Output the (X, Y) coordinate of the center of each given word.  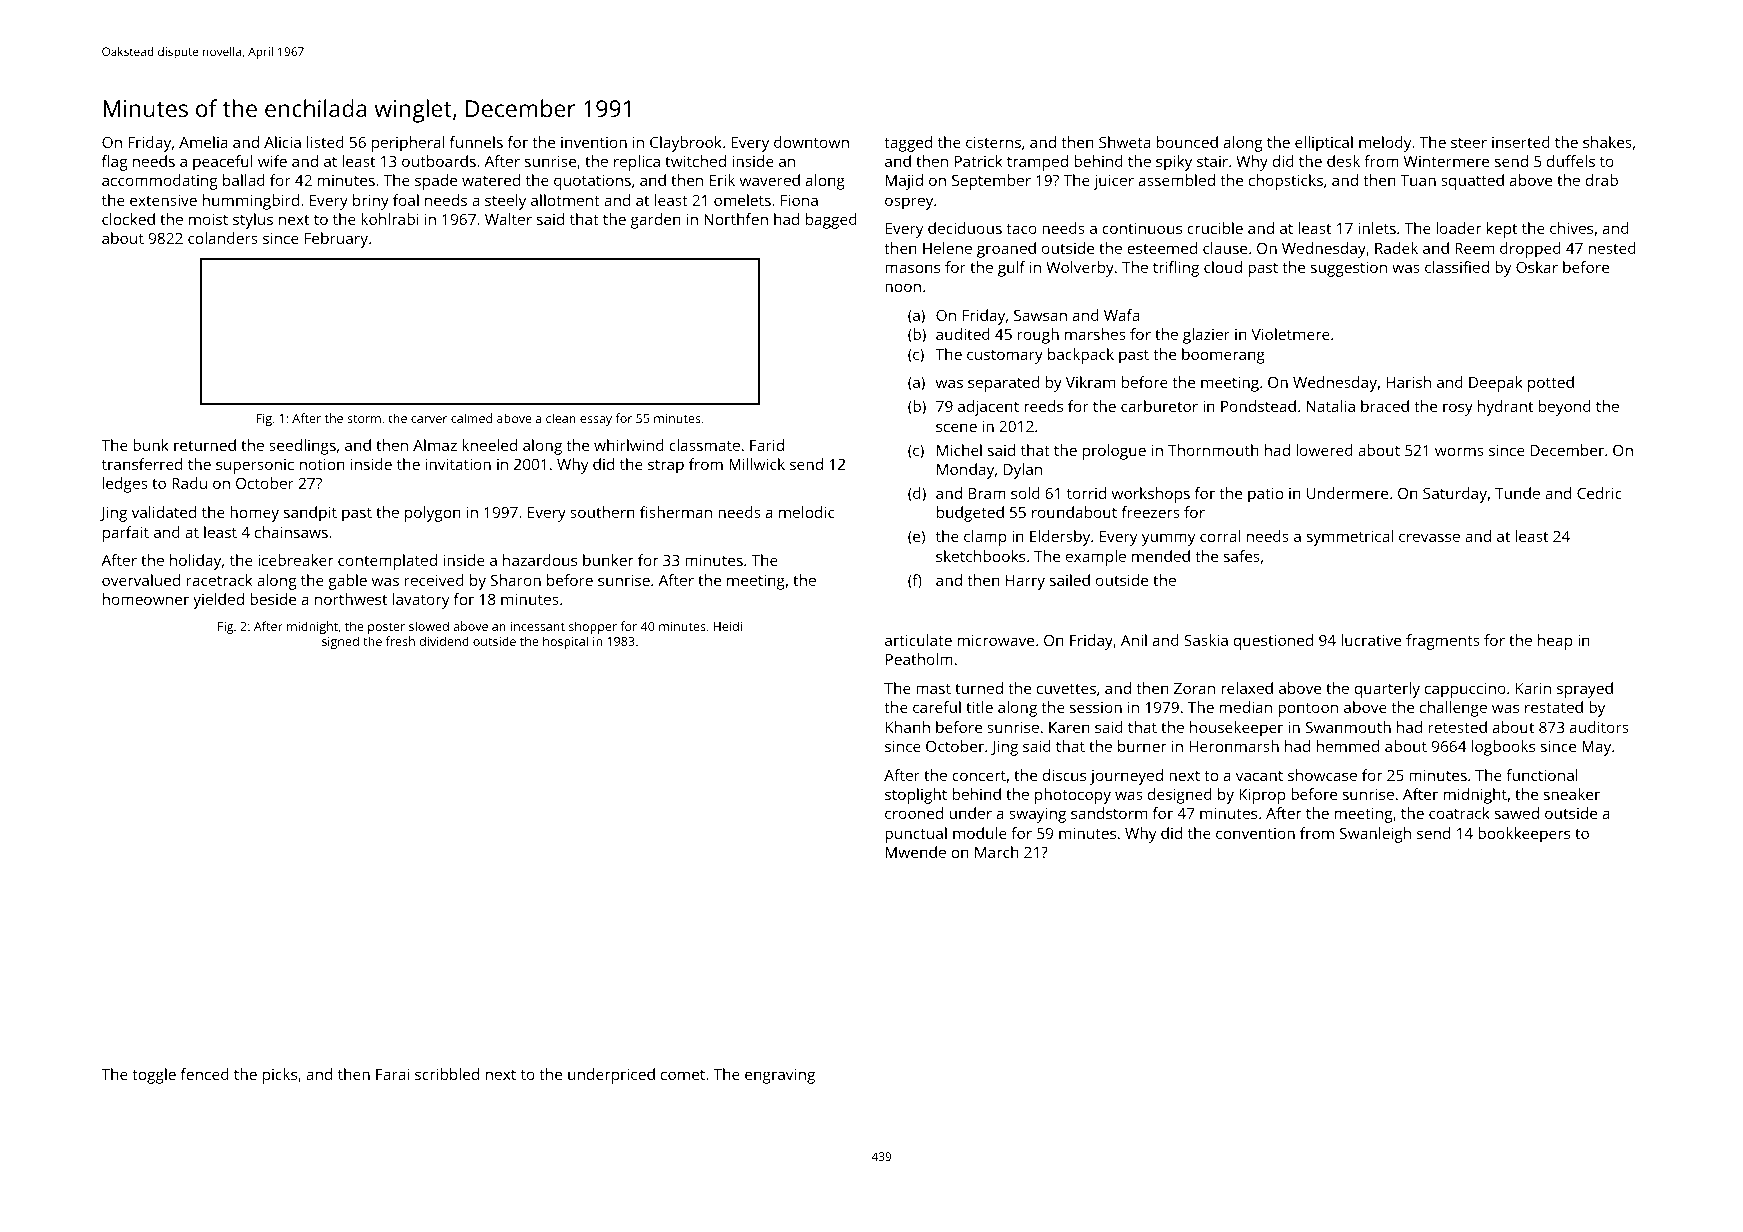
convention (1255, 833)
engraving (780, 1076)
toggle (154, 1076)
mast (933, 689)
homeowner (146, 599)
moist (208, 219)
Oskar (1537, 267)
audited (963, 334)
